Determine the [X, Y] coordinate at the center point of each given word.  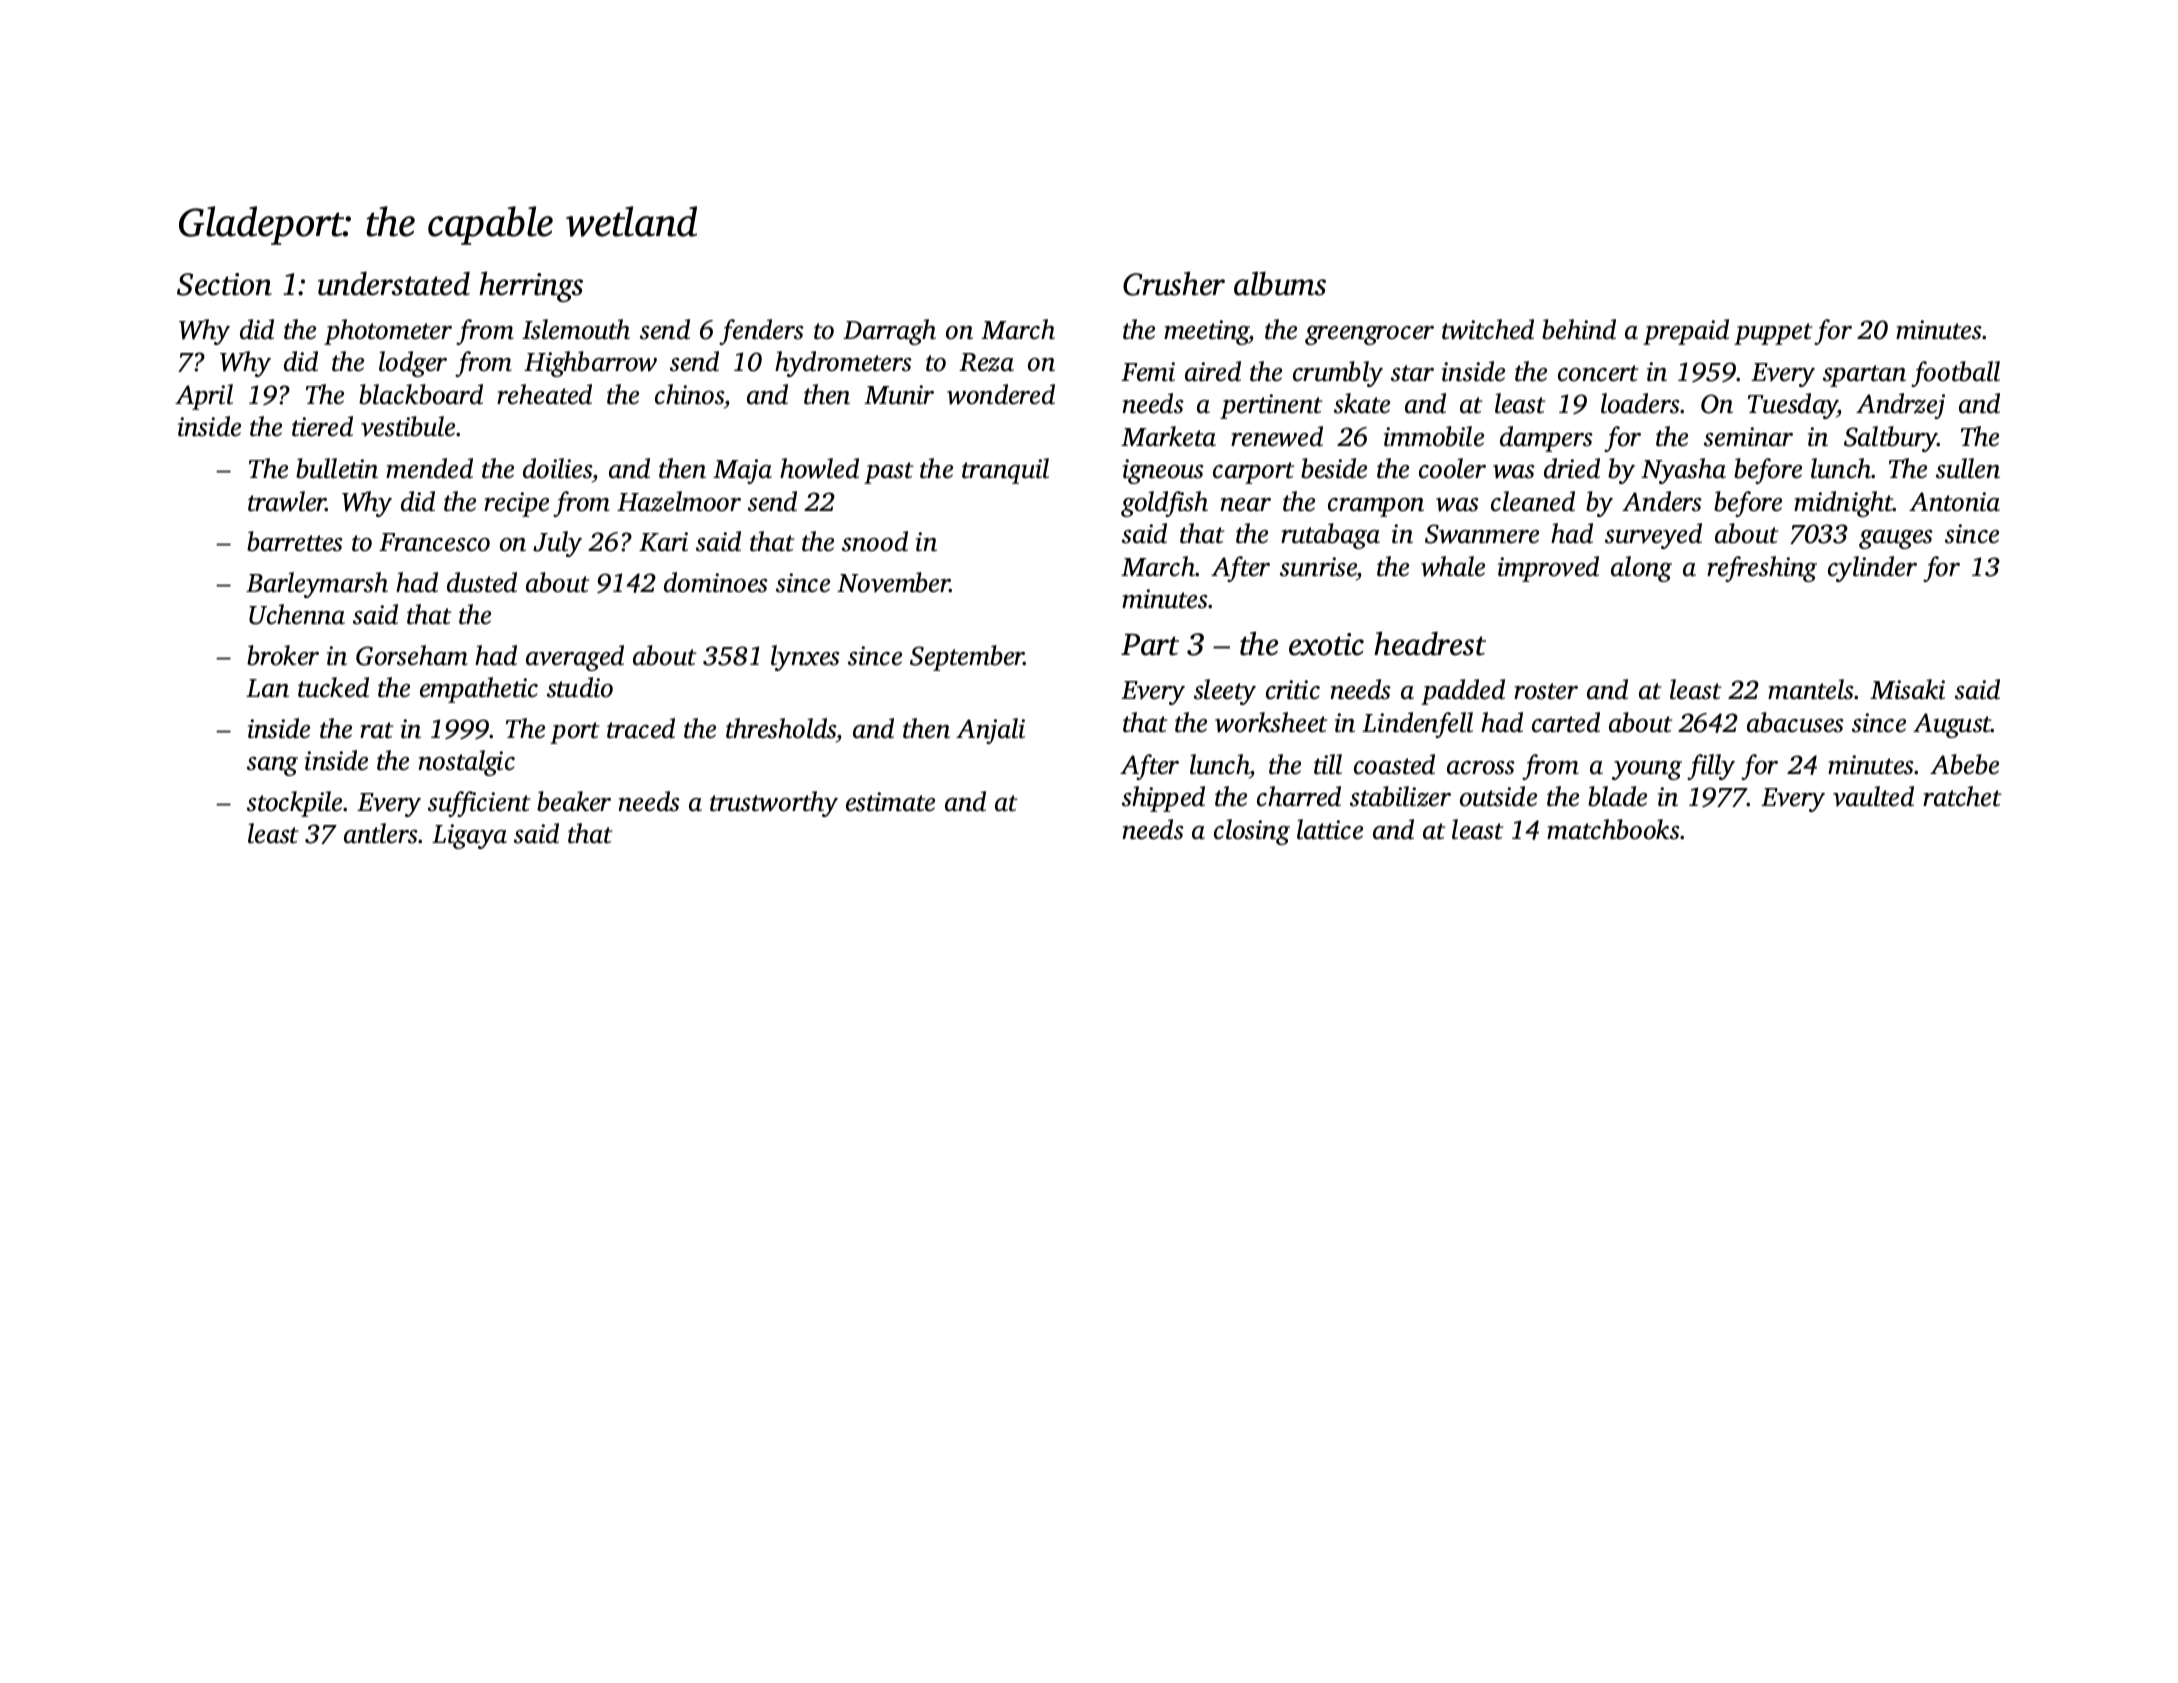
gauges [1896, 539]
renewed [1277, 436]
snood [875, 541]
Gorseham [412, 655]
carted [1566, 722]
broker [283, 655]
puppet [1773, 334]
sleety [1225, 692]
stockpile [294, 804]
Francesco [434, 542]
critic [1293, 690]
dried [1572, 468]
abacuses [1795, 722]
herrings [531, 286]
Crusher [1174, 283]
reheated [544, 394]
